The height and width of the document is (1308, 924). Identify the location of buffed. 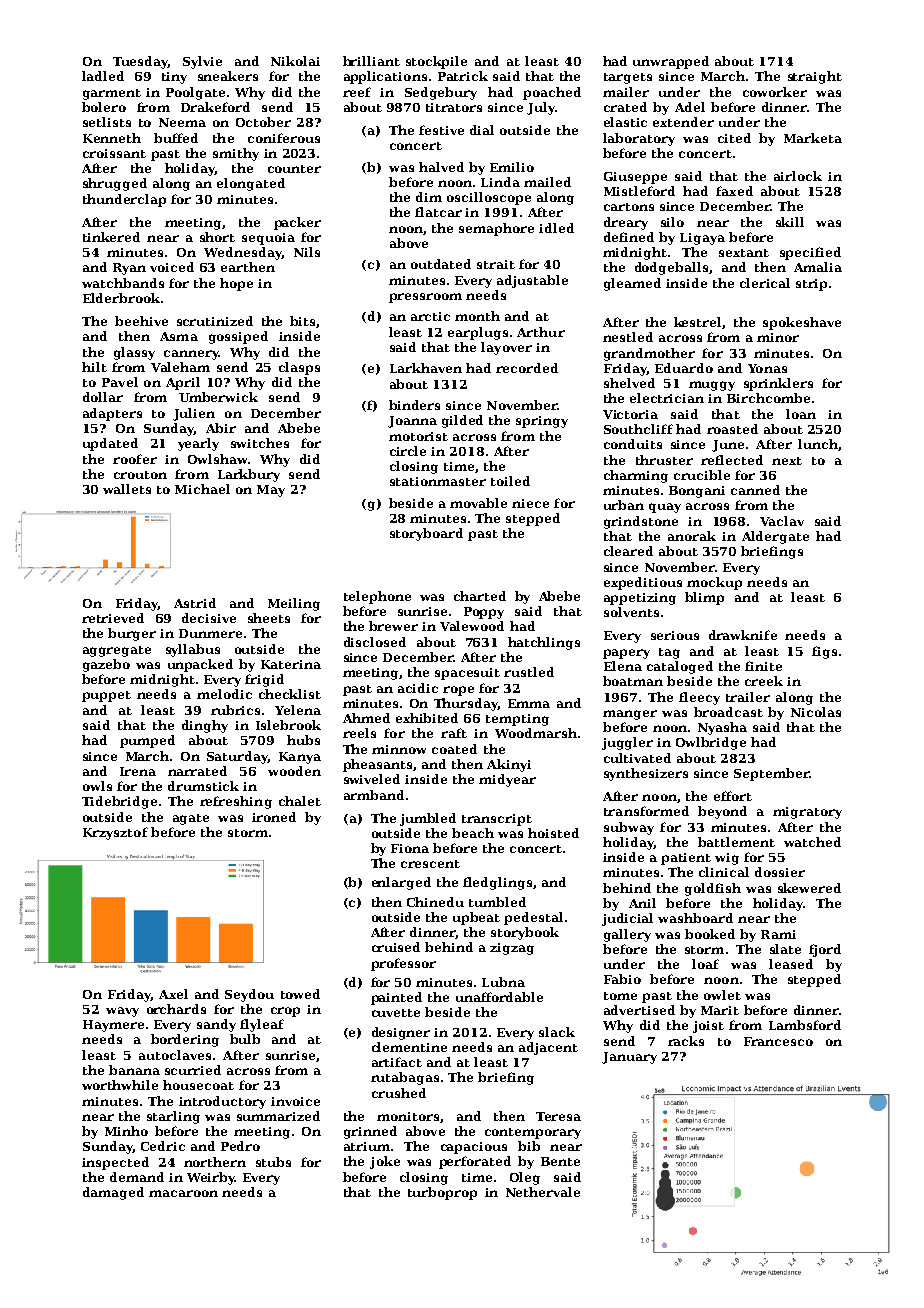
(176, 138).
